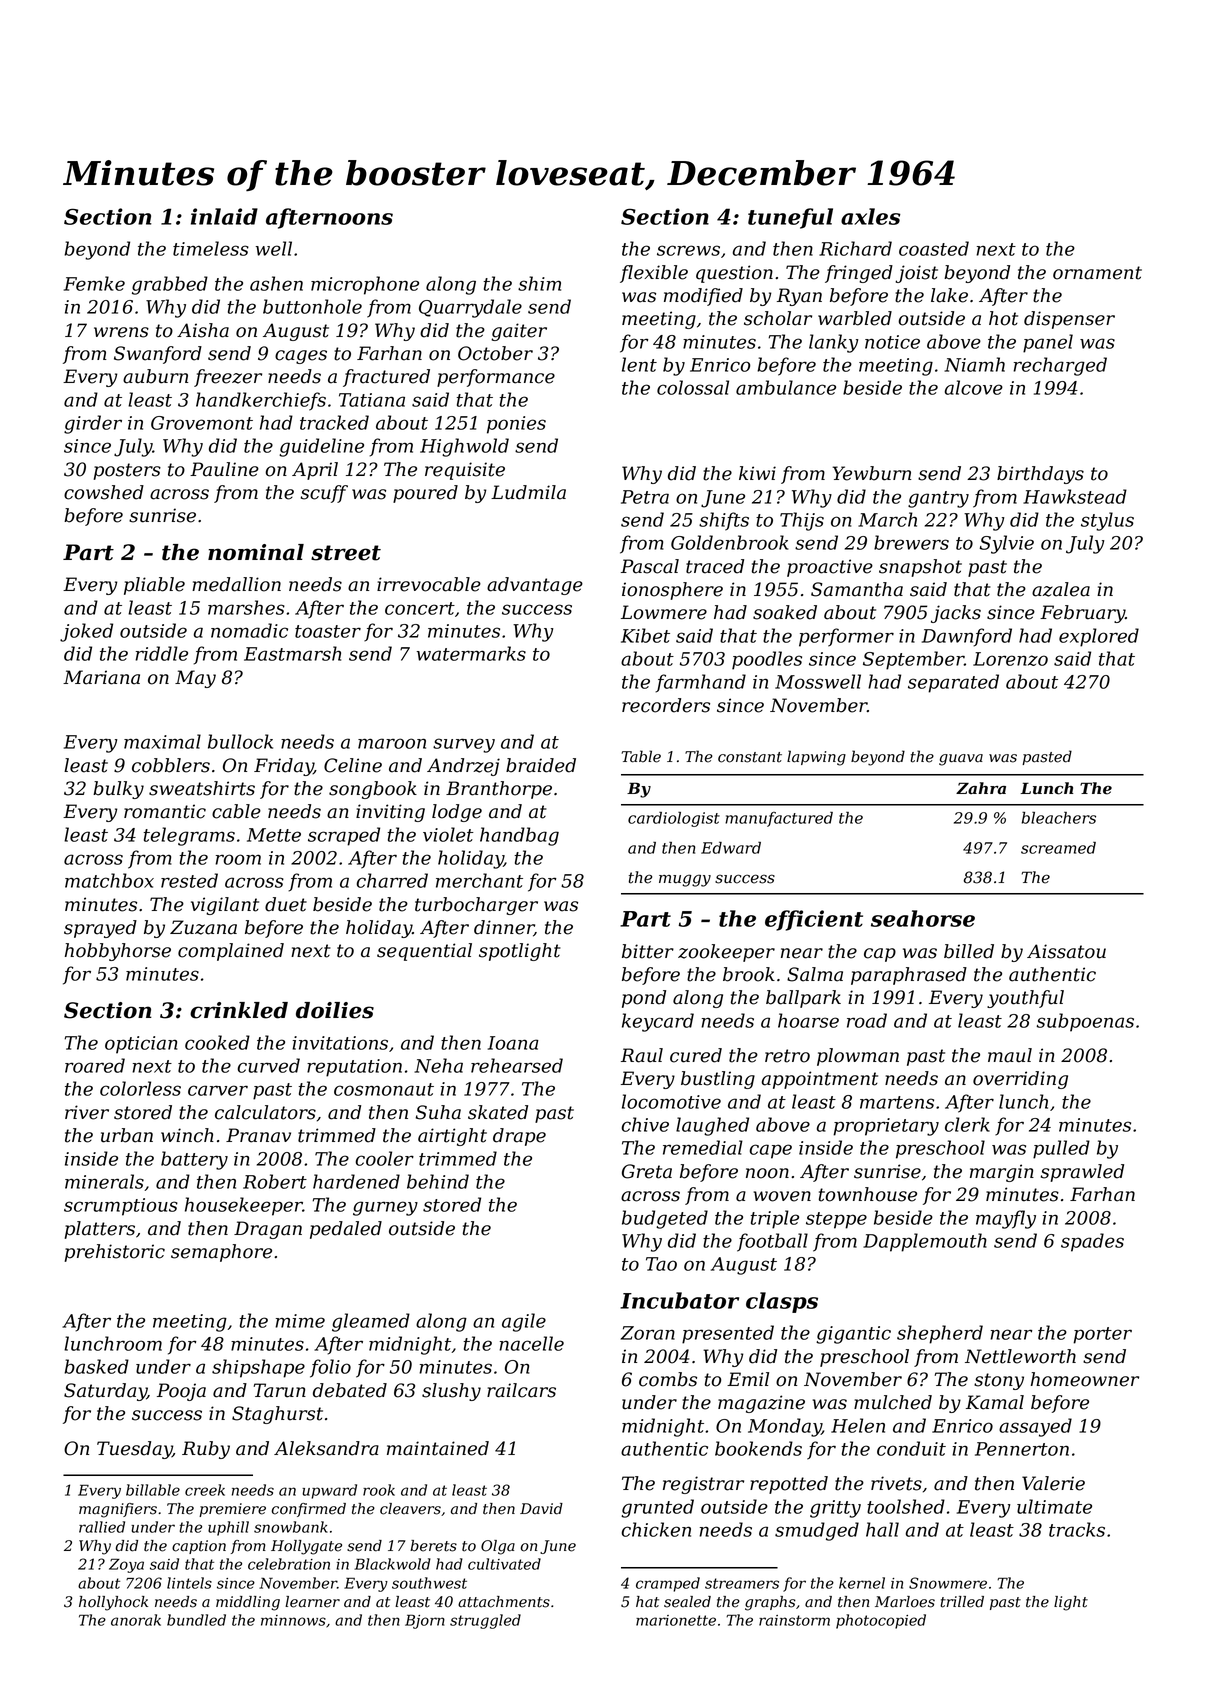 This screenshot has width=1207, height=1707. I want to click on complained, so click(231, 952).
